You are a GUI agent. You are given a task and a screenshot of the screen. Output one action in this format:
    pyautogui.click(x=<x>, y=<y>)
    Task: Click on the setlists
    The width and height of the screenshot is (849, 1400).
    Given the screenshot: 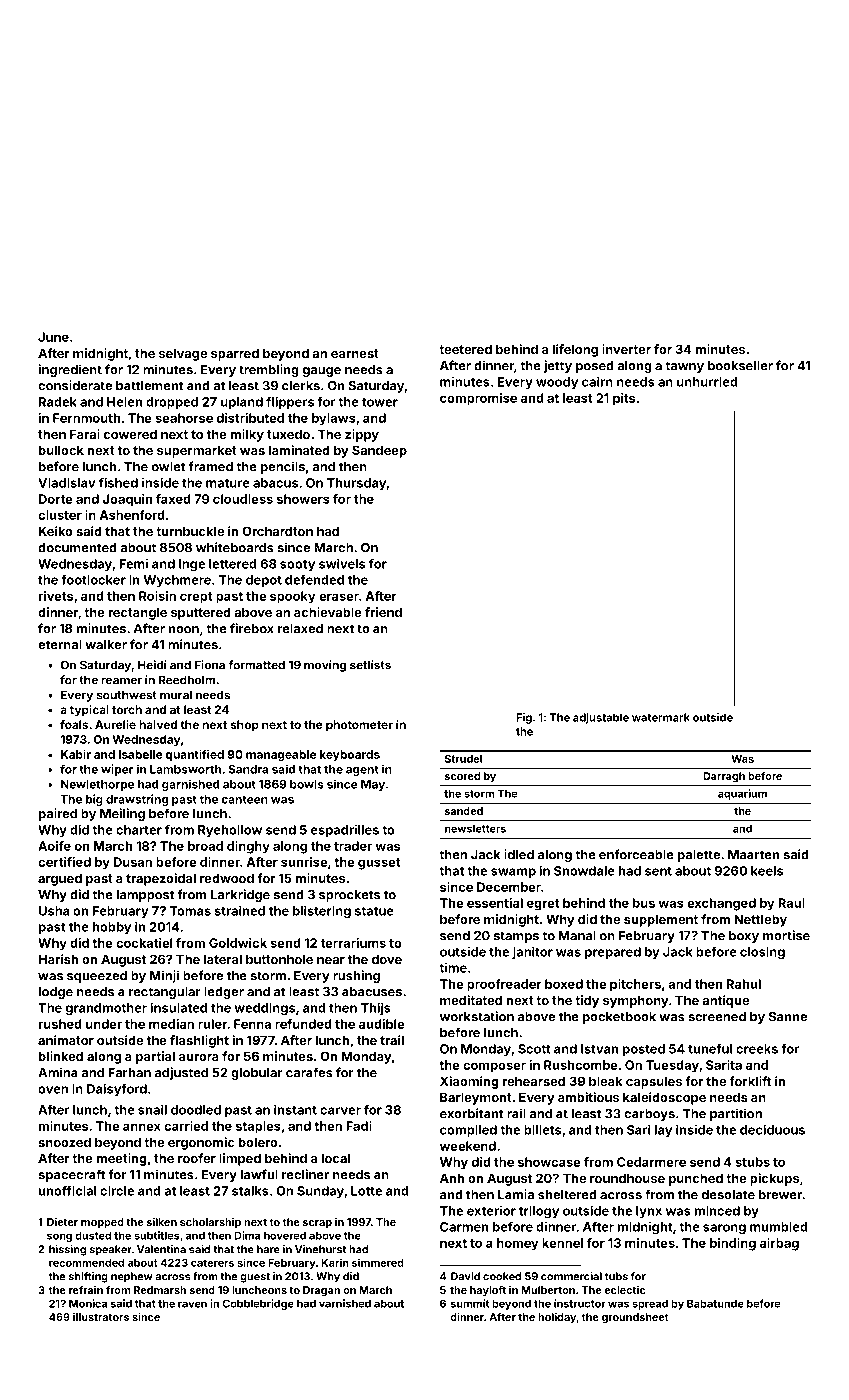 What is the action you would take?
    pyautogui.click(x=370, y=665)
